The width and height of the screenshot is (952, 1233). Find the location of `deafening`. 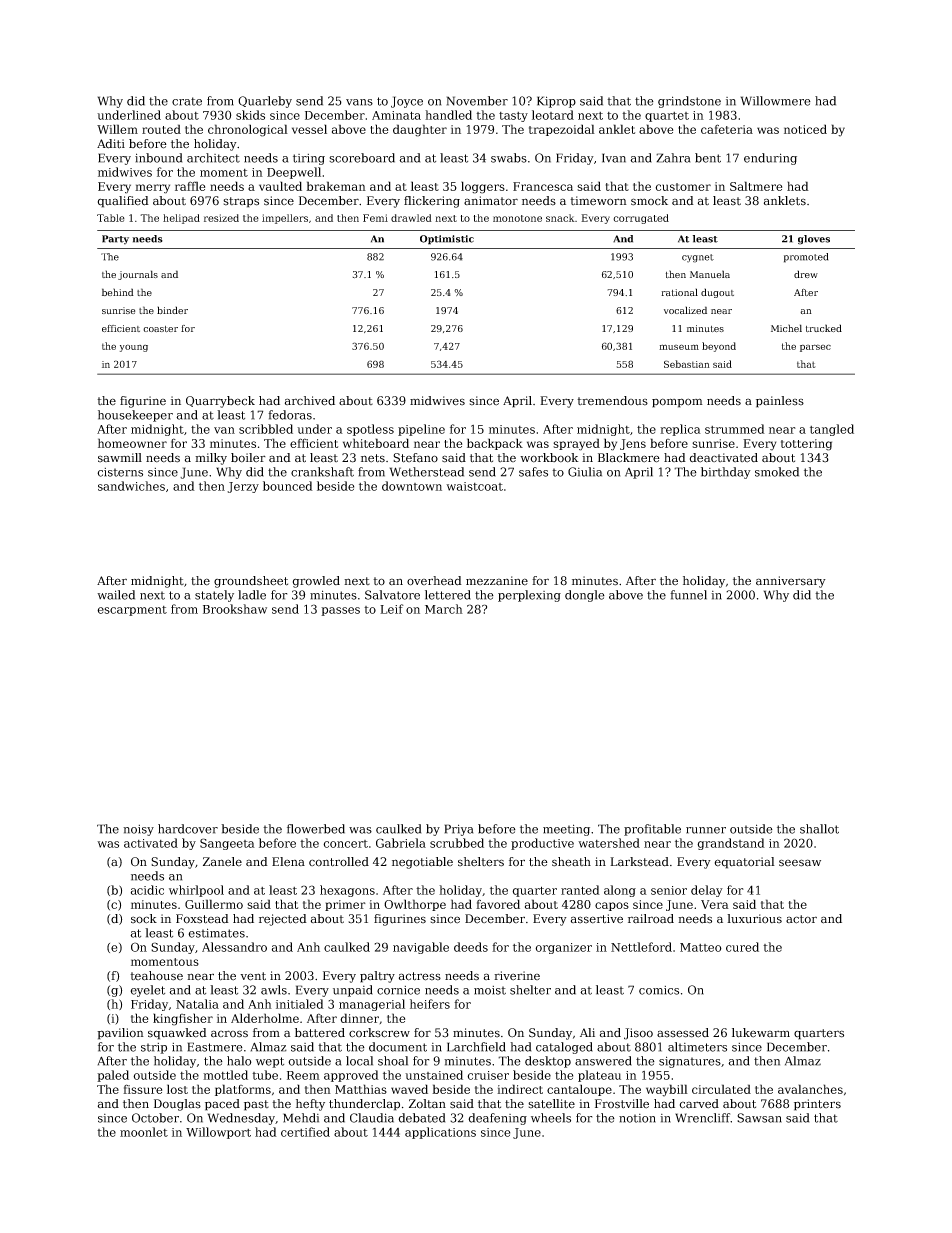

deafening is located at coordinates (497, 1119).
